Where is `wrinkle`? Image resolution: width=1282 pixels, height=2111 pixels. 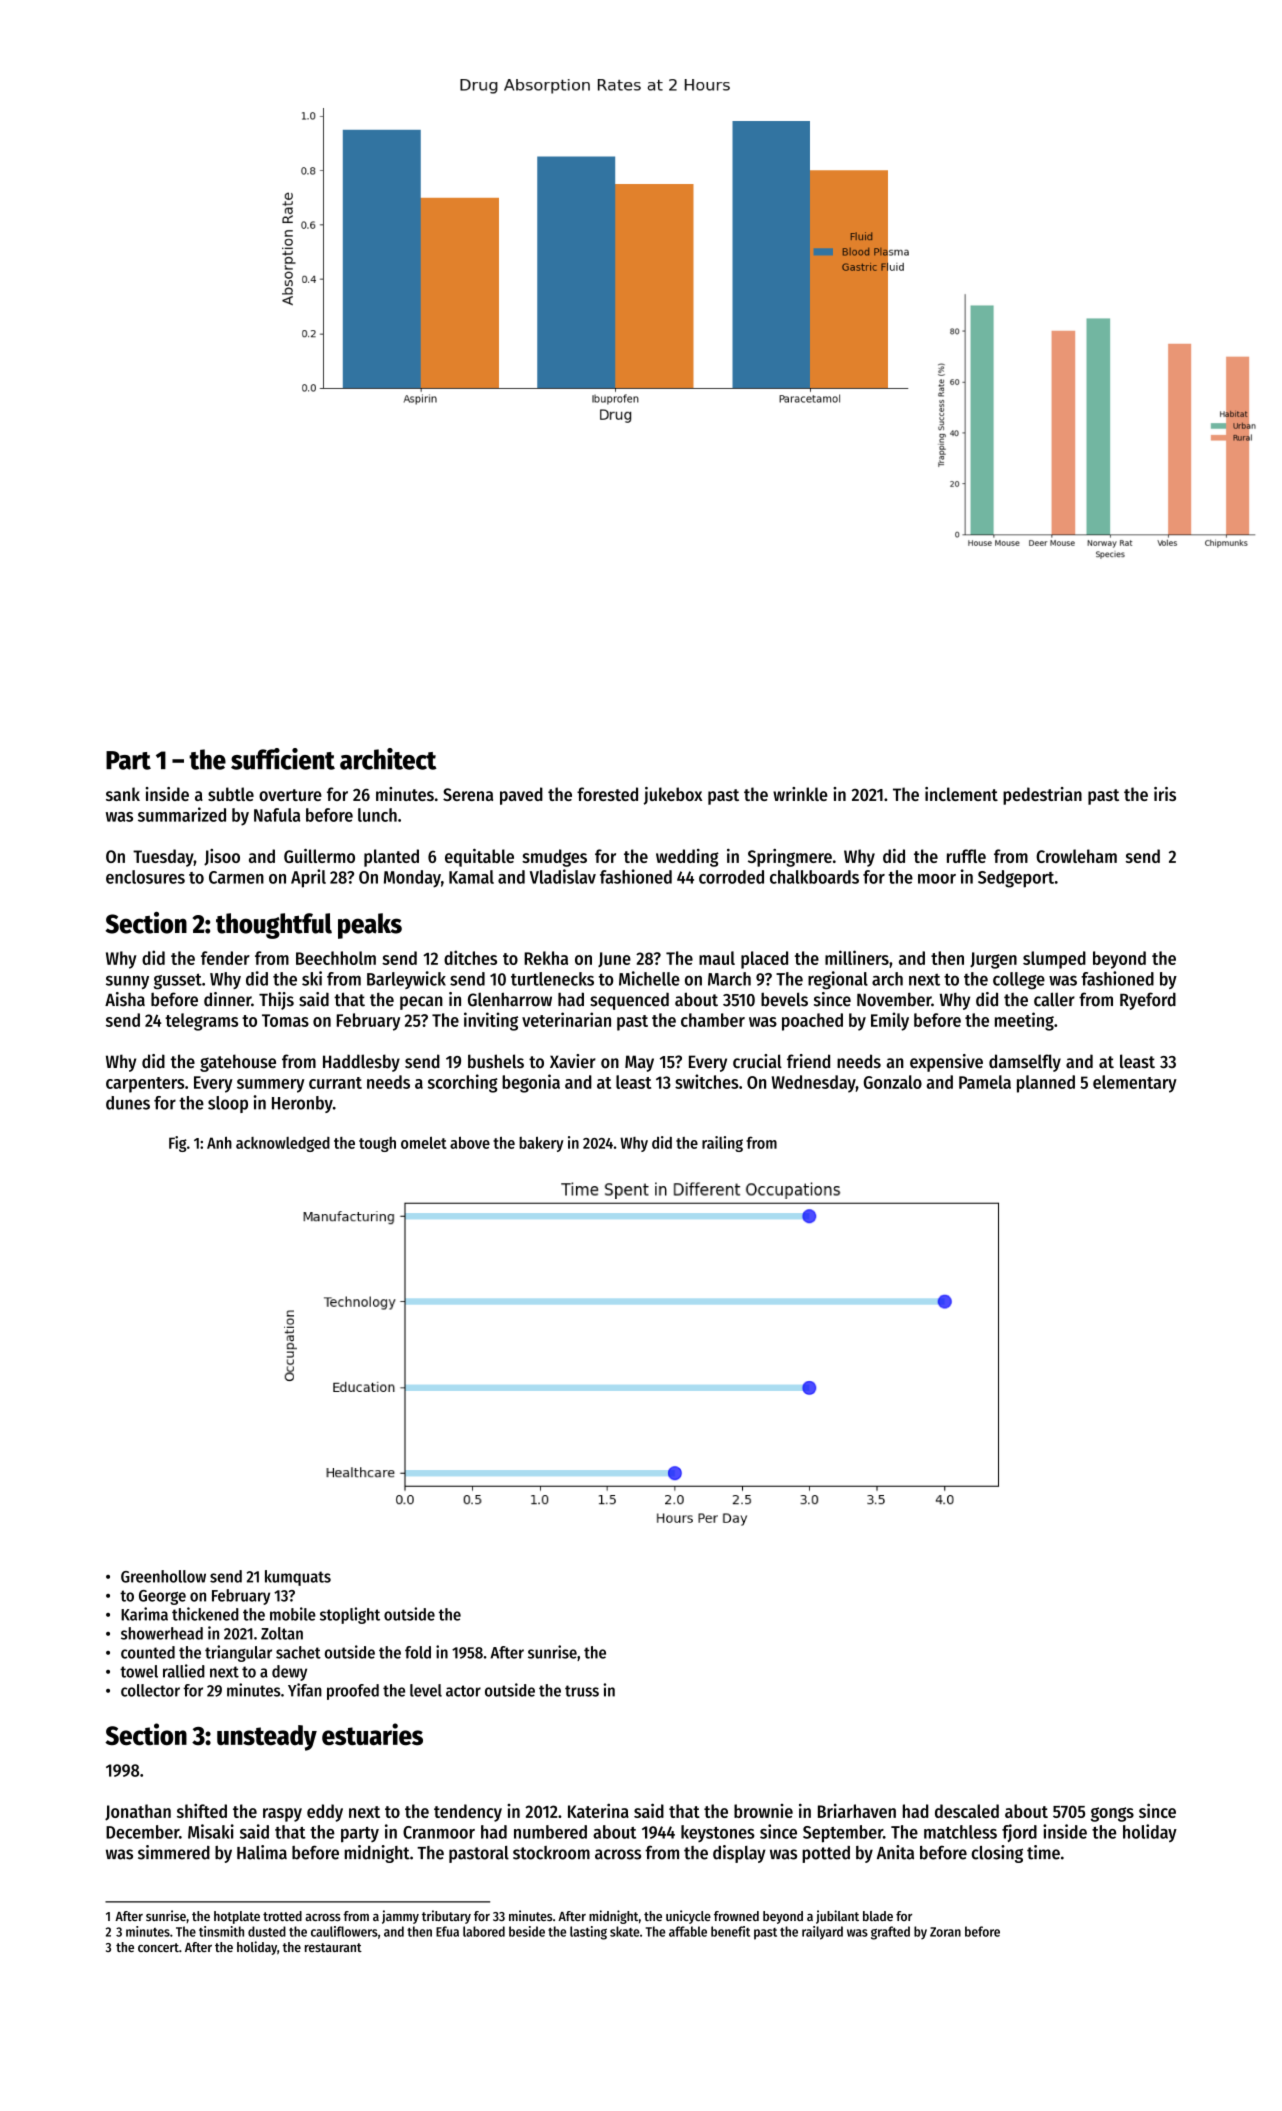
wrinkle is located at coordinates (800, 794).
